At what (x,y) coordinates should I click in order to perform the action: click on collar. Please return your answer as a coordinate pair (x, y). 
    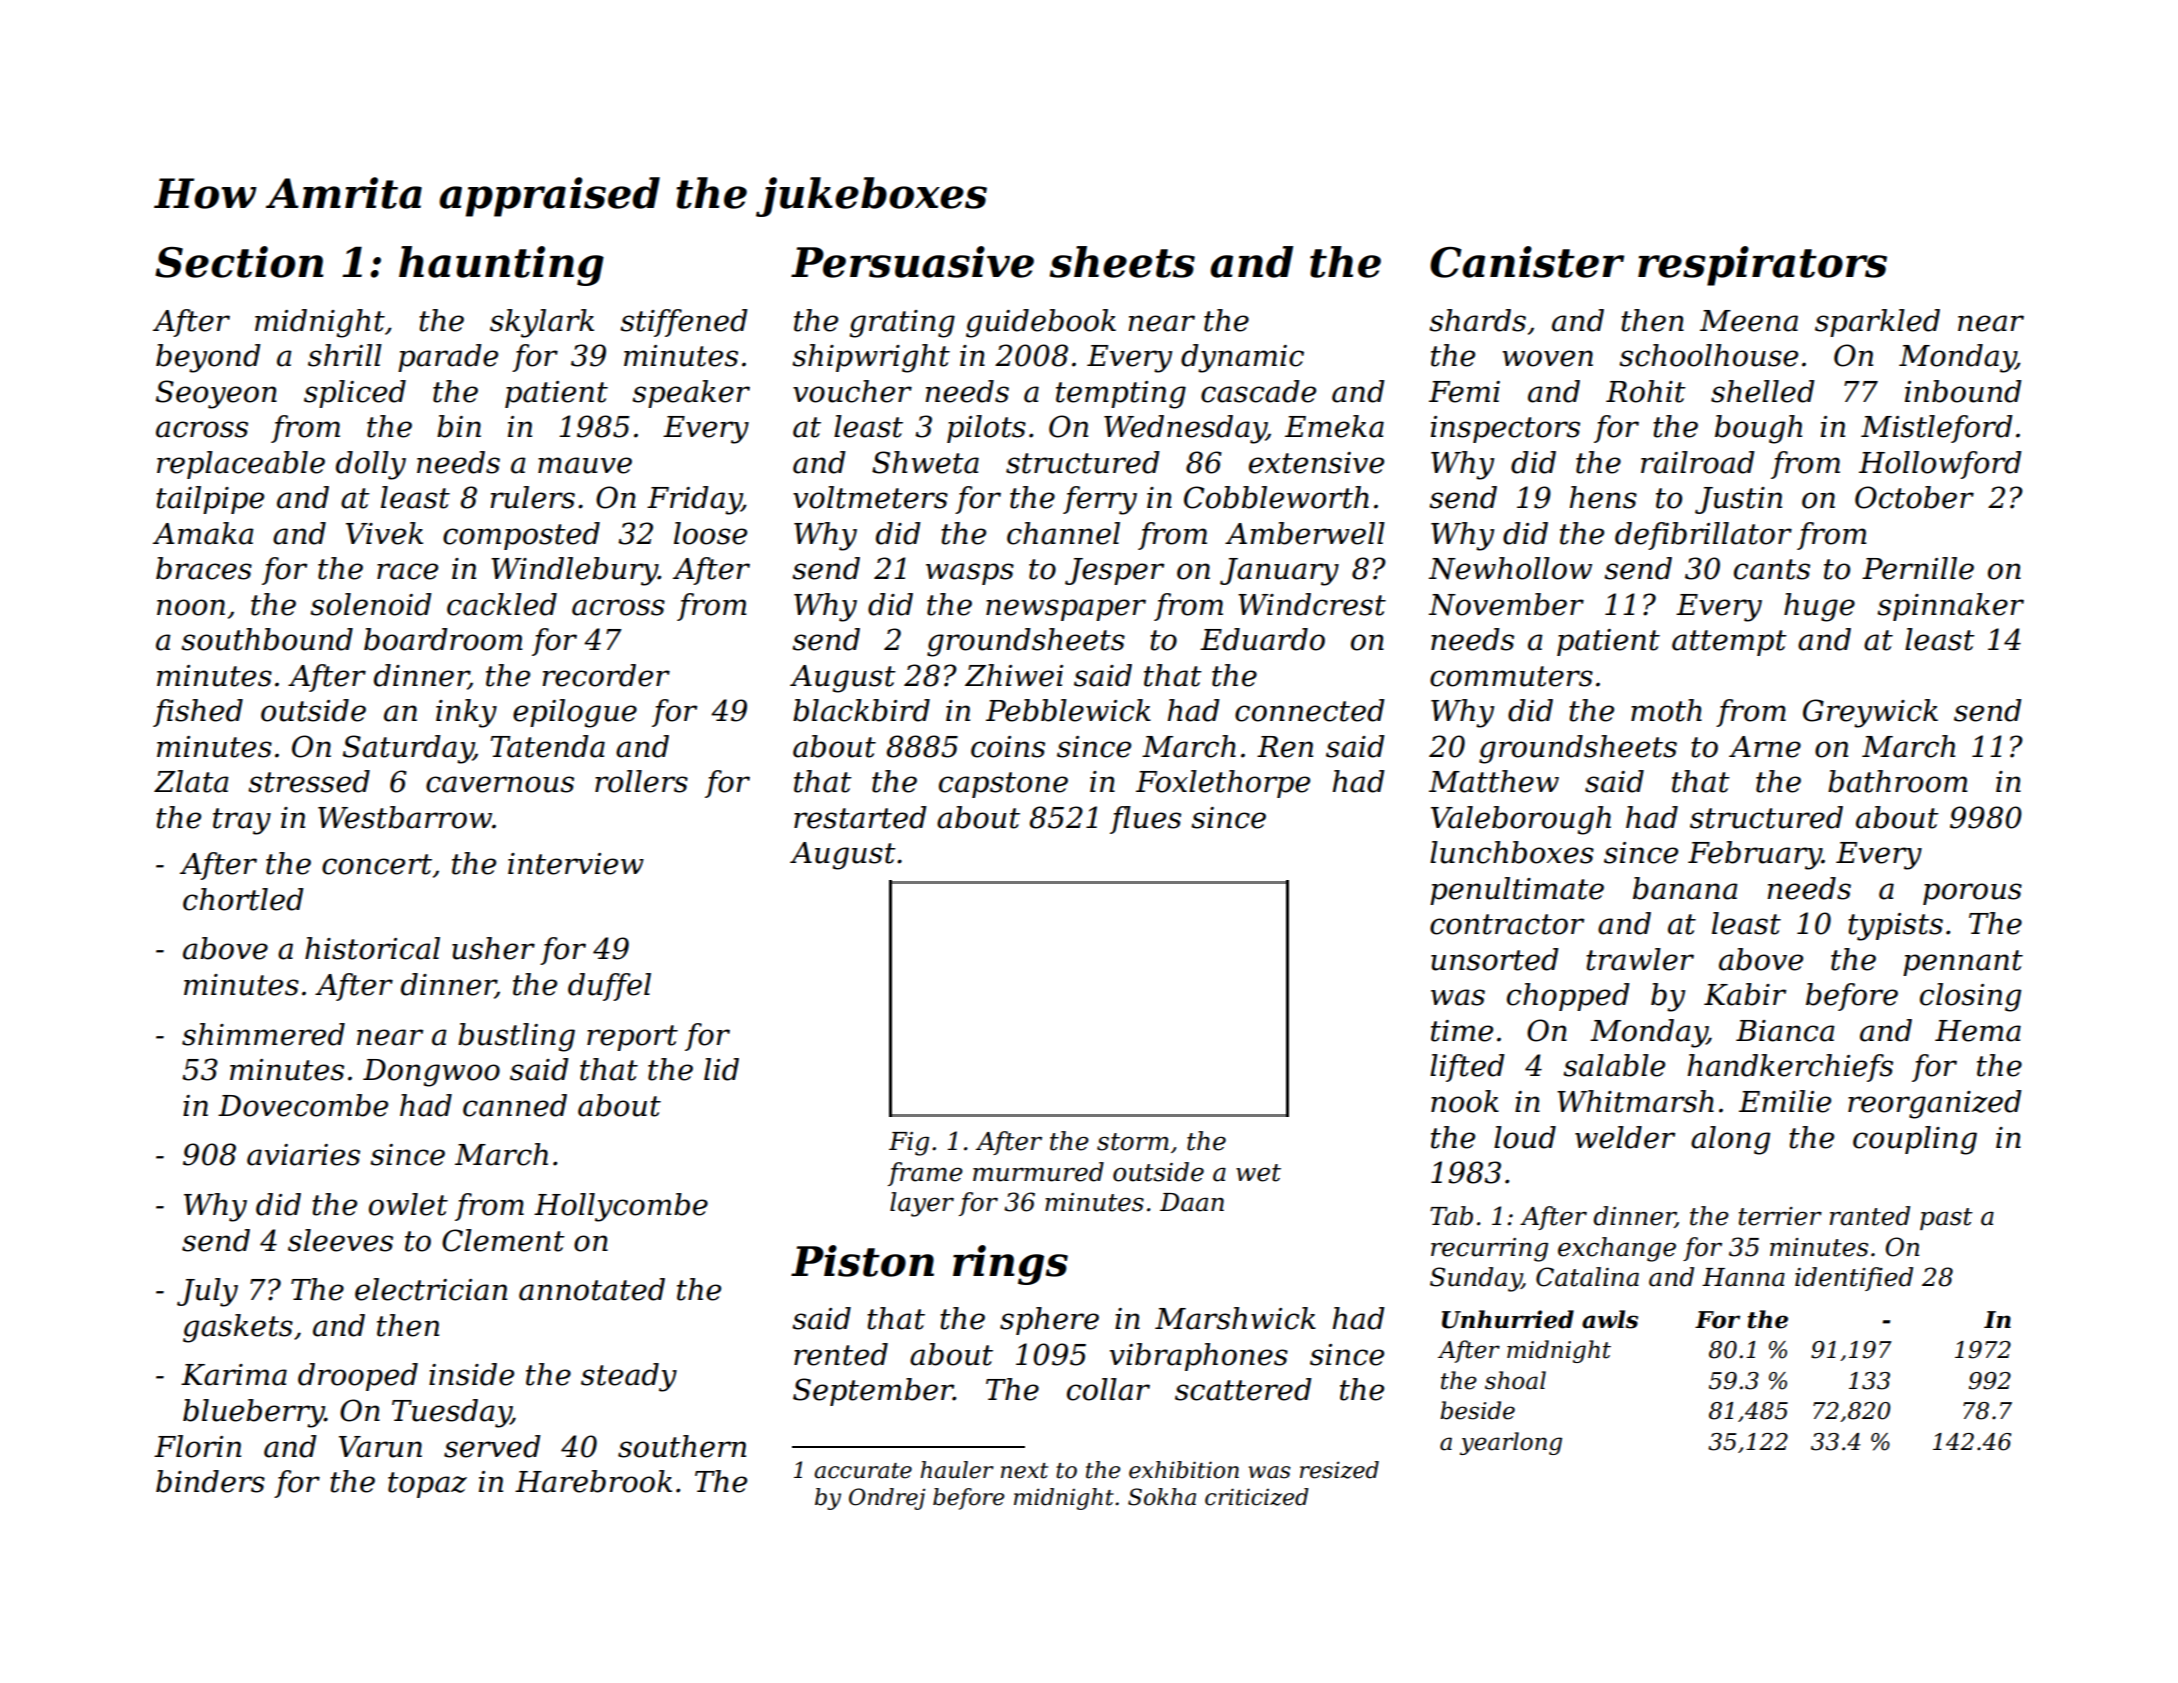
    Looking at the image, I should click on (1108, 1389).
